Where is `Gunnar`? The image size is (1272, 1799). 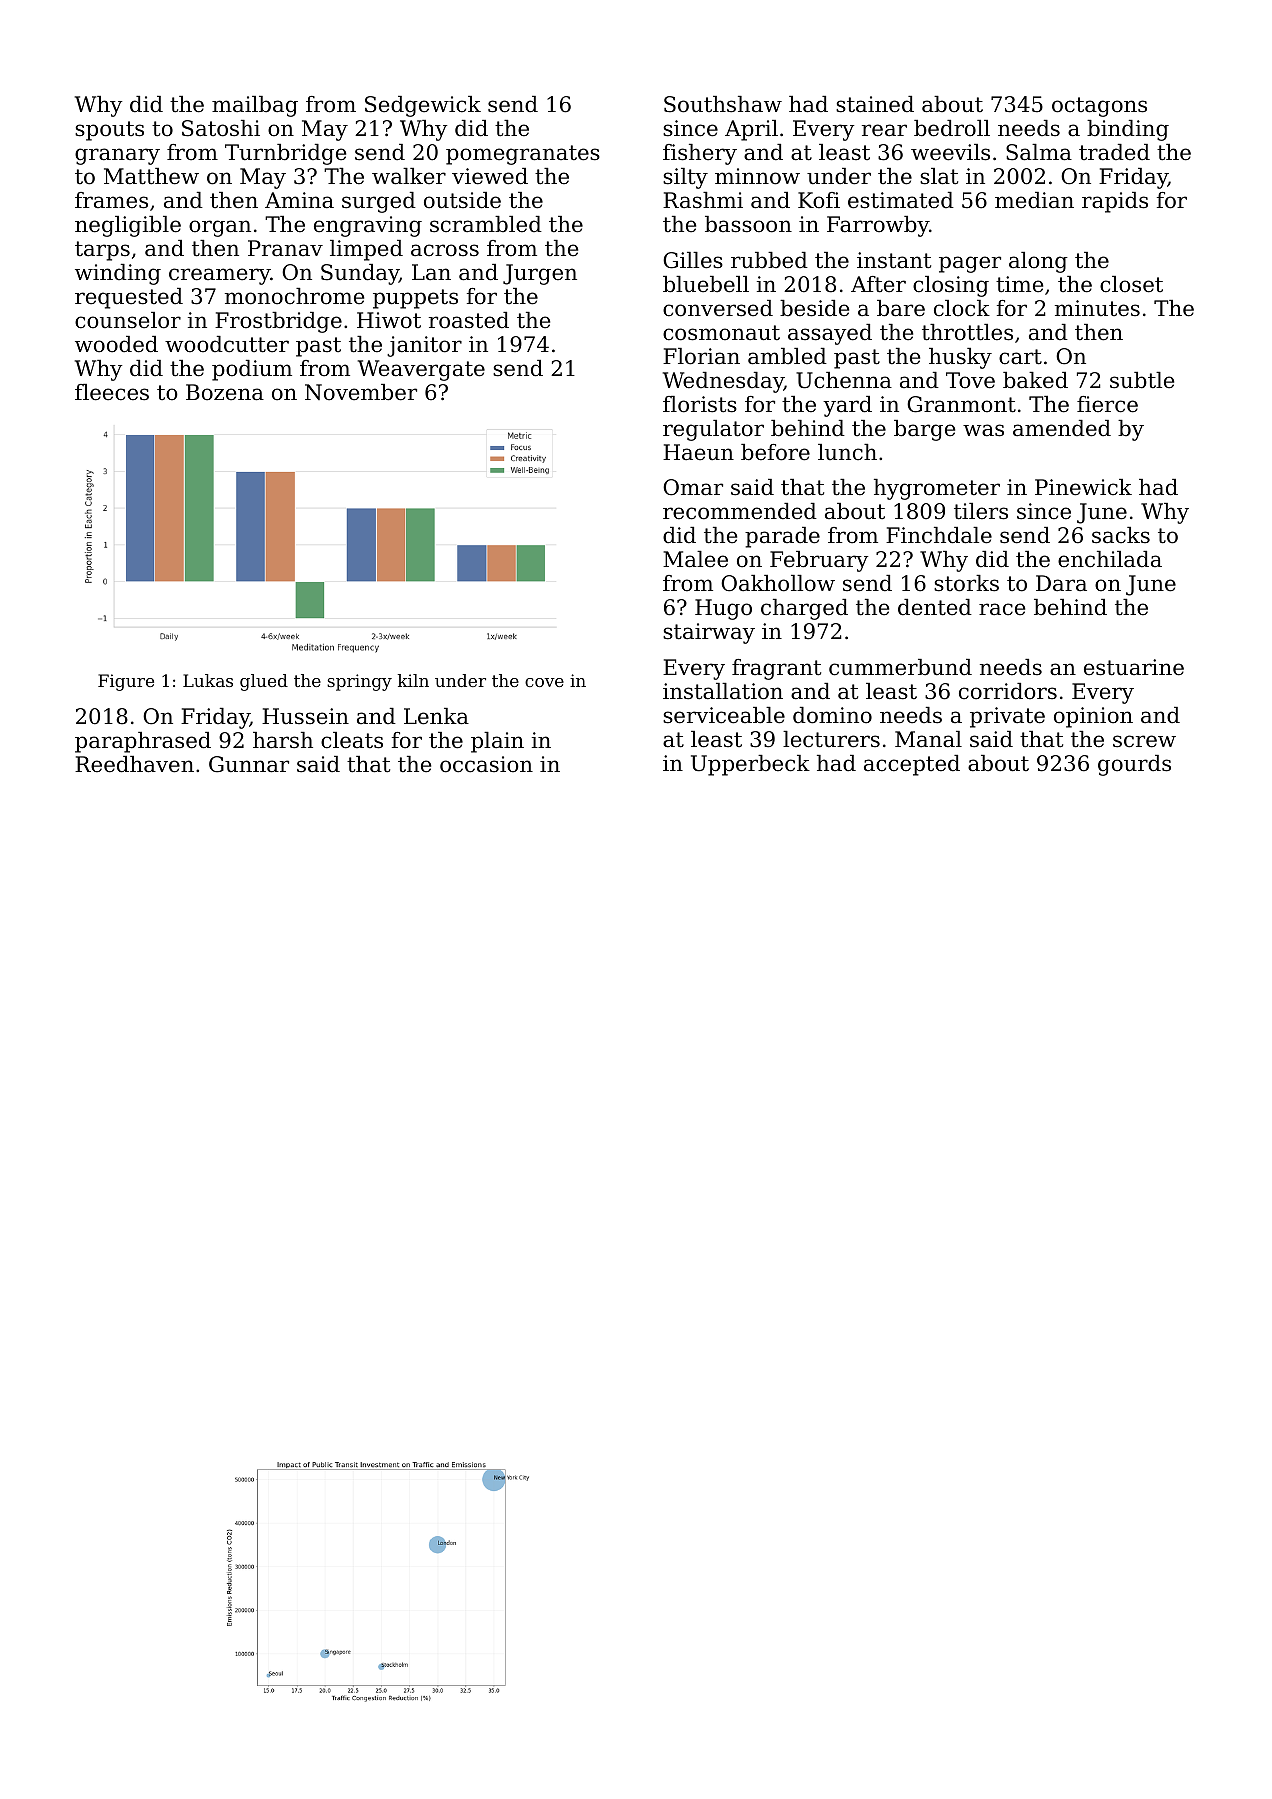
Gunnar is located at coordinates (249, 764).
